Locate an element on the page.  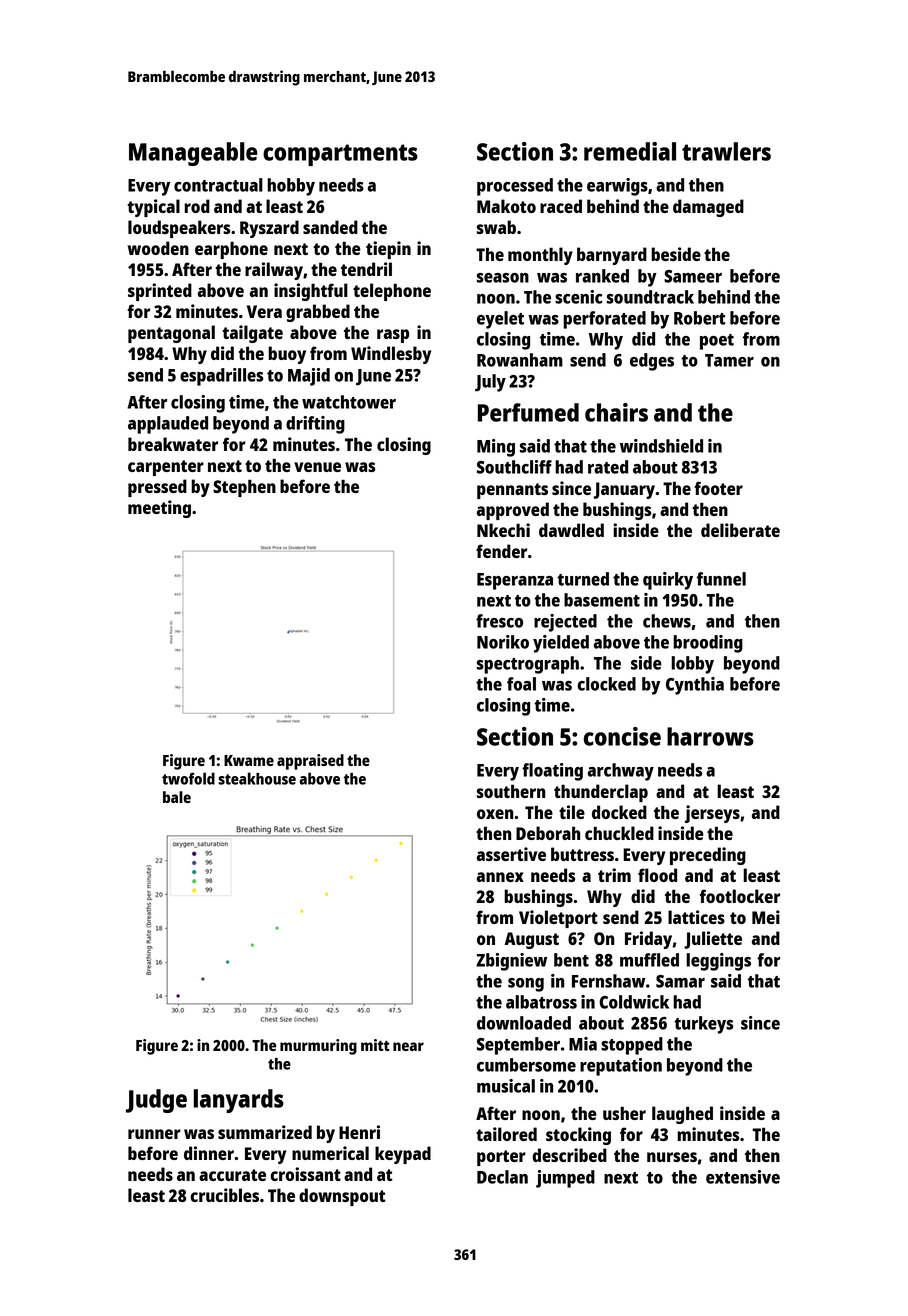
compartments is located at coordinates (340, 155).
